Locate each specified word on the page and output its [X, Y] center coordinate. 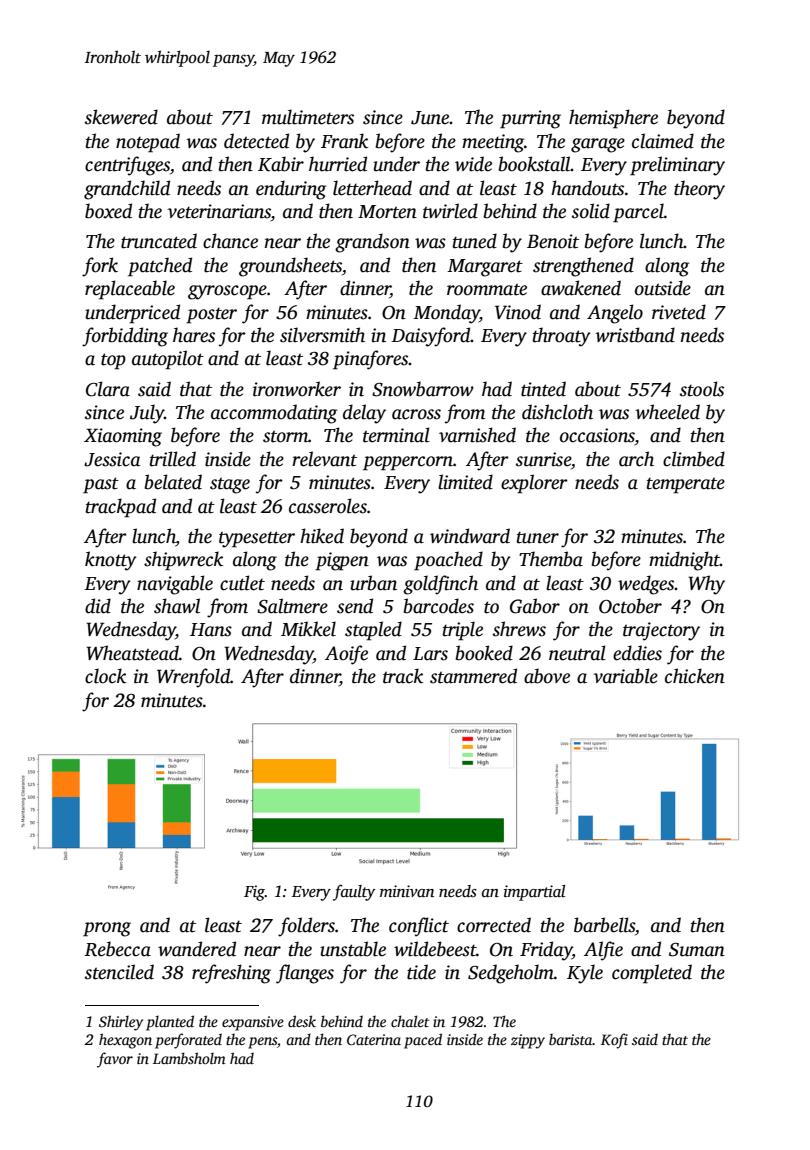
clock [105, 676]
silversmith [322, 335]
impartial [534, 893]
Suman [697, 950]
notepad [148, 143]
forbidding [125, 337]
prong [107, 929]
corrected [494, 925]
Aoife [346, 655]
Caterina [374, 1039]
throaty [562, 337]
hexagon [125, 1041]
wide [473, 164]
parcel [638, 213]
